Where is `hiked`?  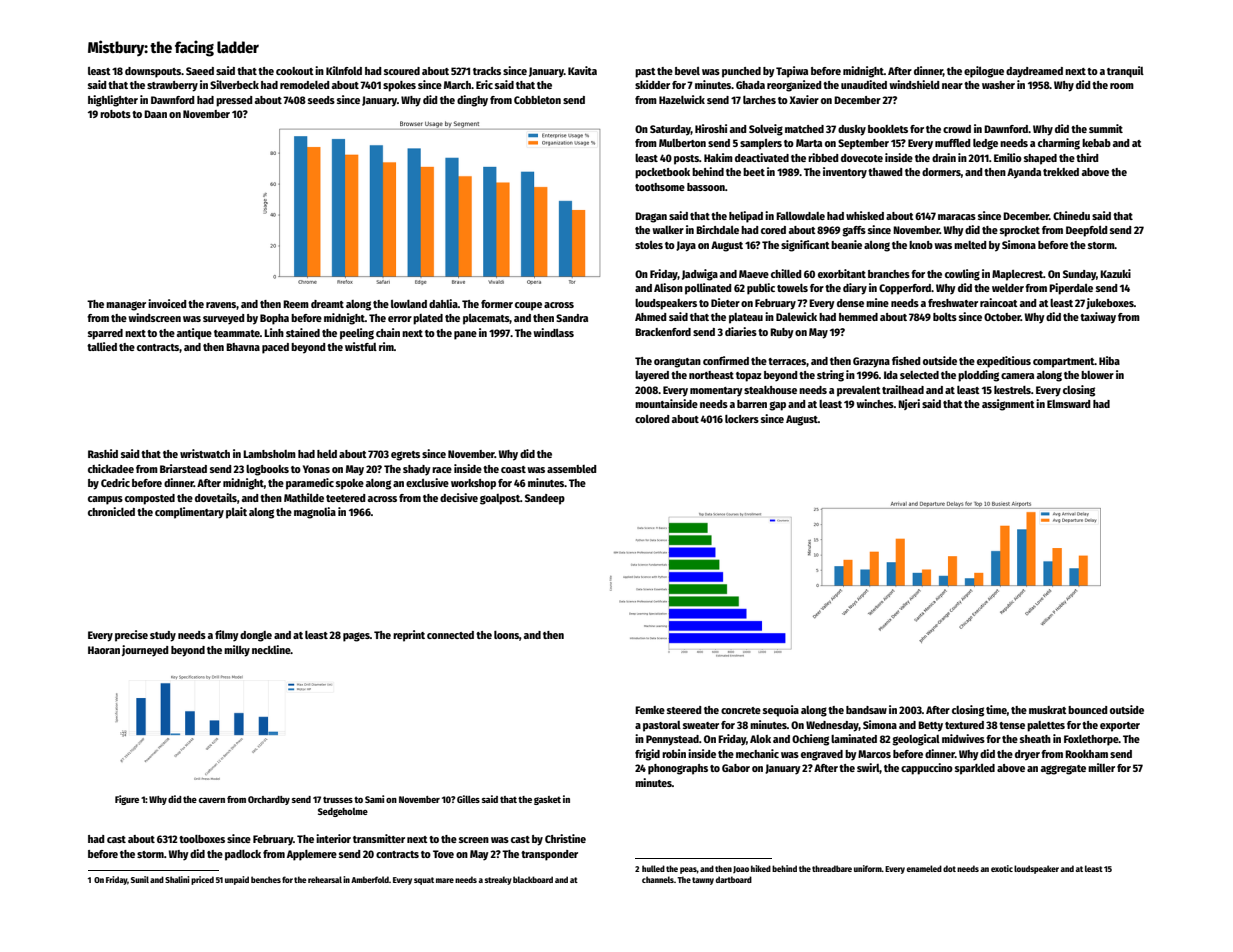
hiked is located at coordinates (761, 868).
